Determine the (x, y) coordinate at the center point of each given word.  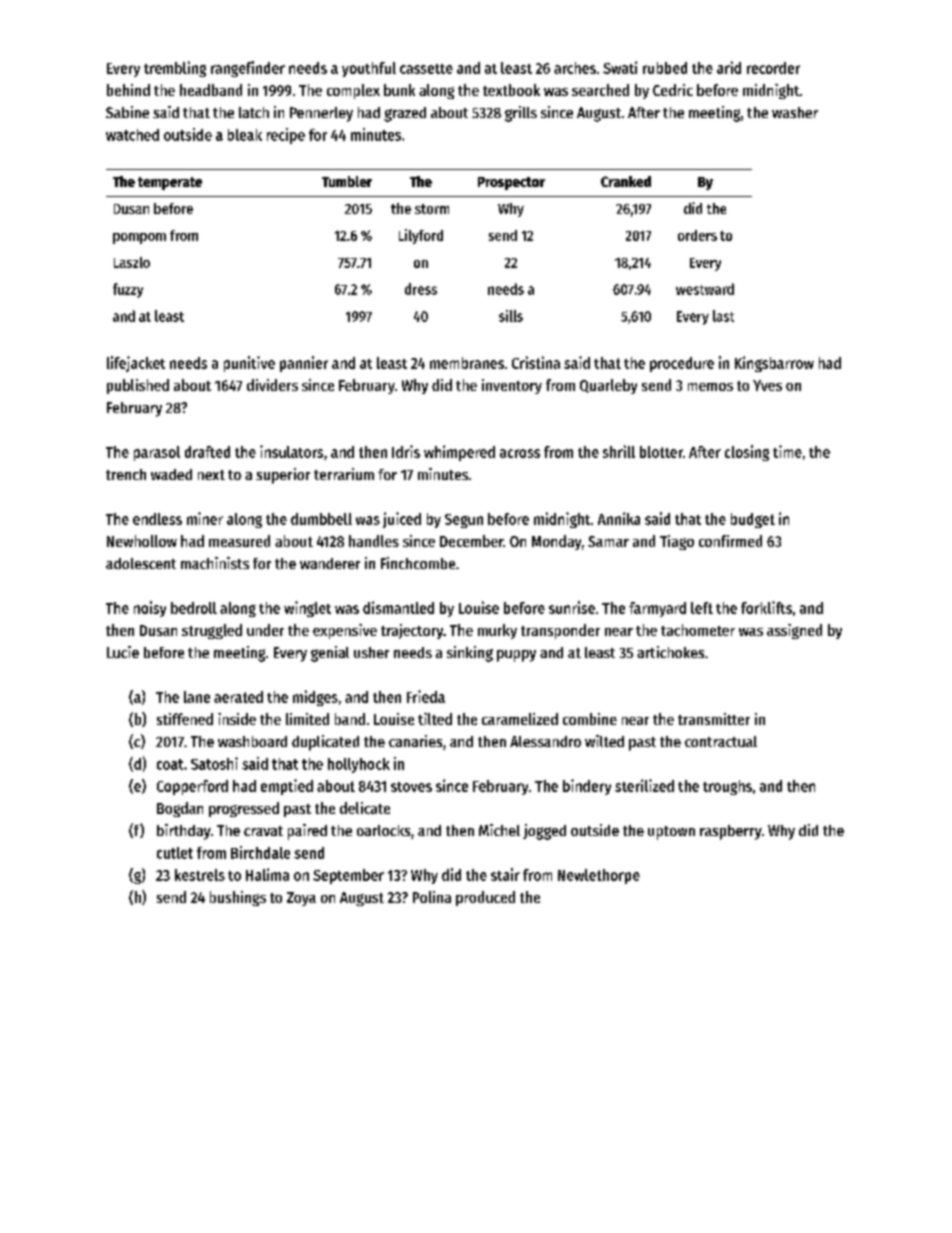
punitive (249, 364)
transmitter (714, 719)
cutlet (175, 853)
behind (128, 90)
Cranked (626, 181)
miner (205, 518)
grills (521, 114)
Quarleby (608, 386)
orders (697, 235)
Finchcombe (418, 563)
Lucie (123, 652)
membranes (467, 363)
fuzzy (128, 290)
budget (753, 520)
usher (371, 652)
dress (421, 289)
